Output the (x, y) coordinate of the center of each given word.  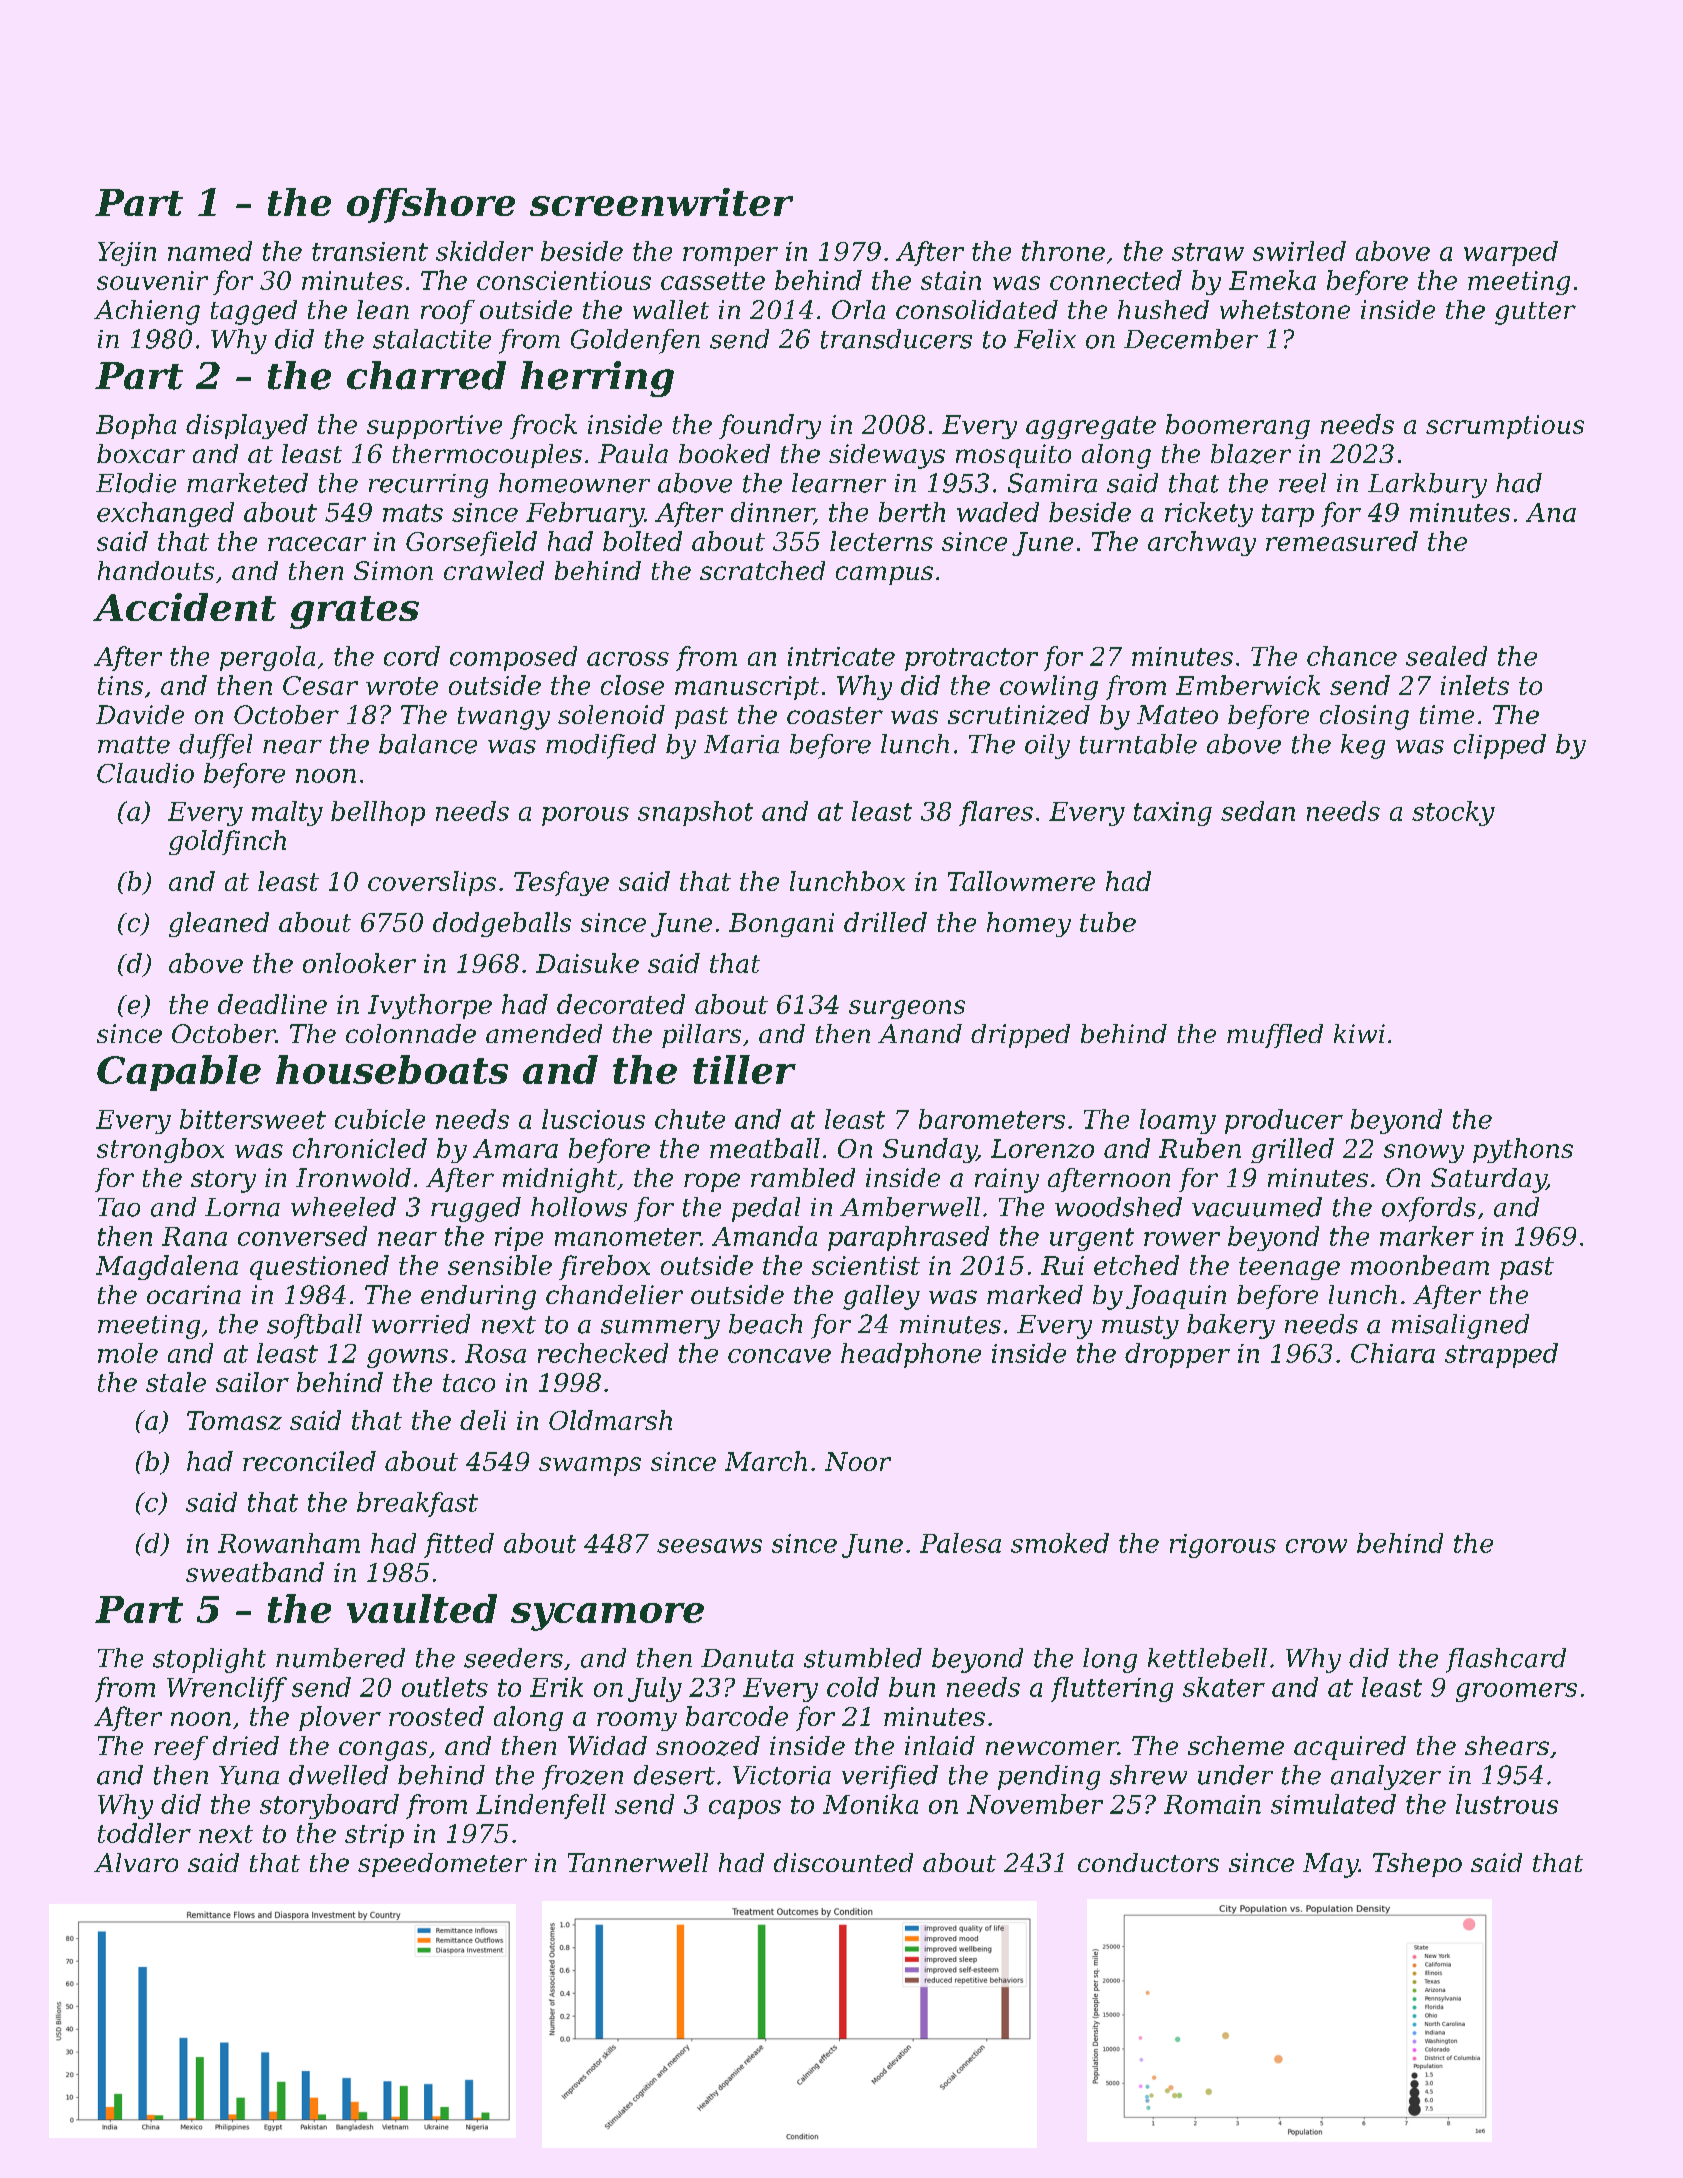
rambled (803, 1177)
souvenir (152, 280)
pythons (1523, 1150)
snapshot (695, 813)
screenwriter (661, 202)
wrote (402, 686)
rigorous (1223, 1546)
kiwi (1359, 1033)
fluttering (1112, 1689)
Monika (870, 1804)
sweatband (255, 1572)
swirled (1299, 251)
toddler (144, 1833)
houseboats (392, 1069)
